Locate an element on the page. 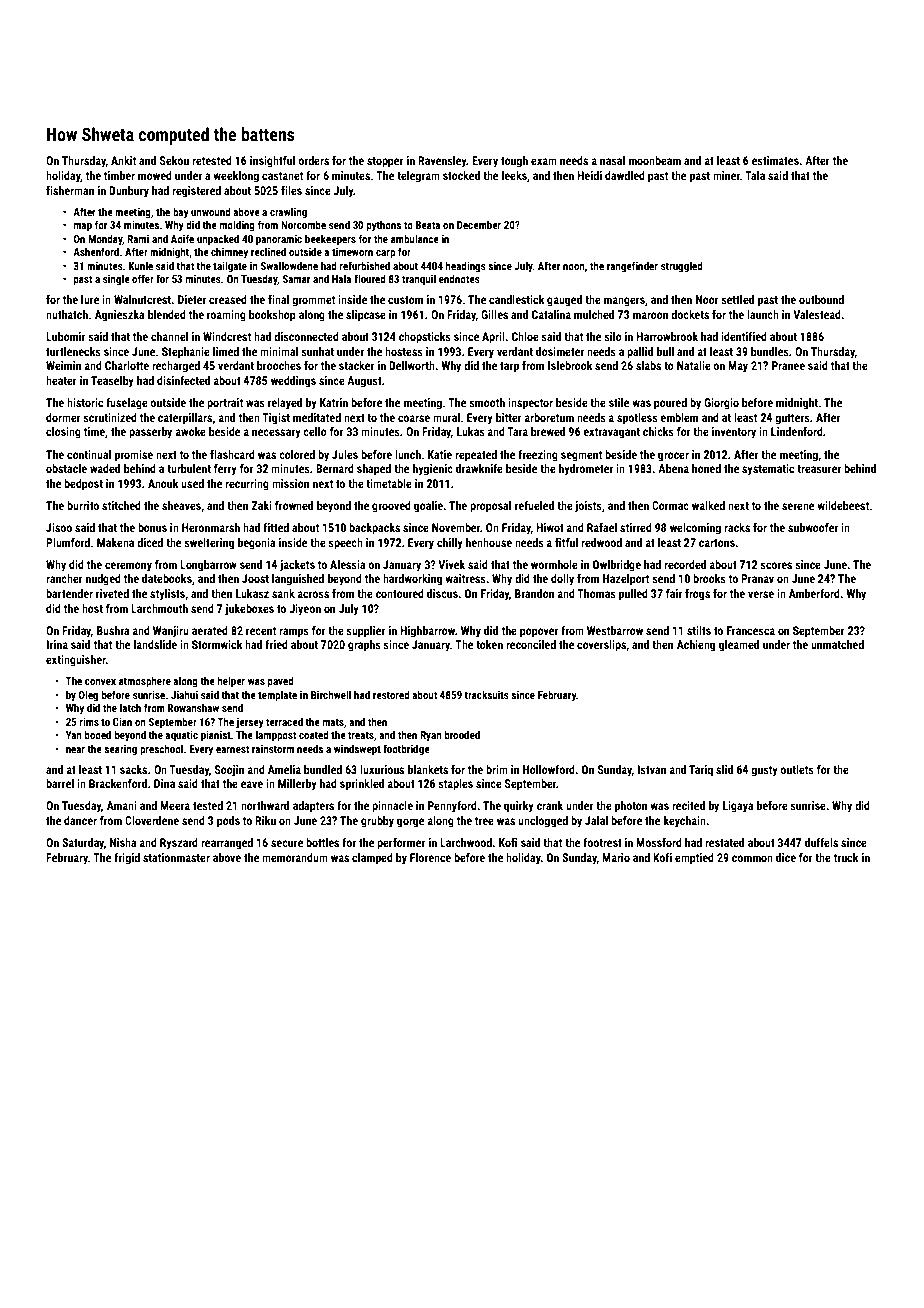  walked is located at coordinates (708, 505).
